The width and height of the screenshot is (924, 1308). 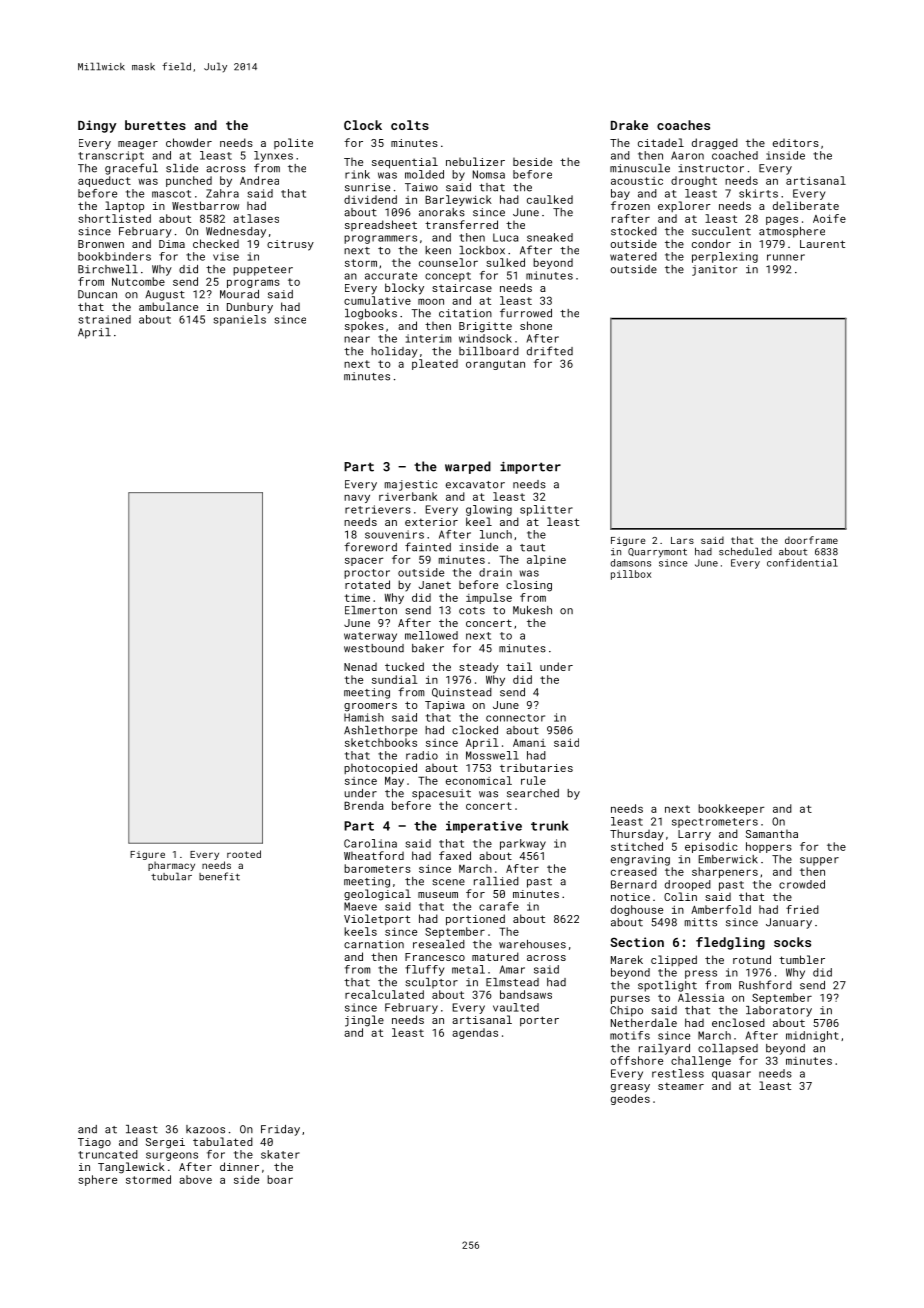 I want to click on runner, so click(x=786, y=257).
